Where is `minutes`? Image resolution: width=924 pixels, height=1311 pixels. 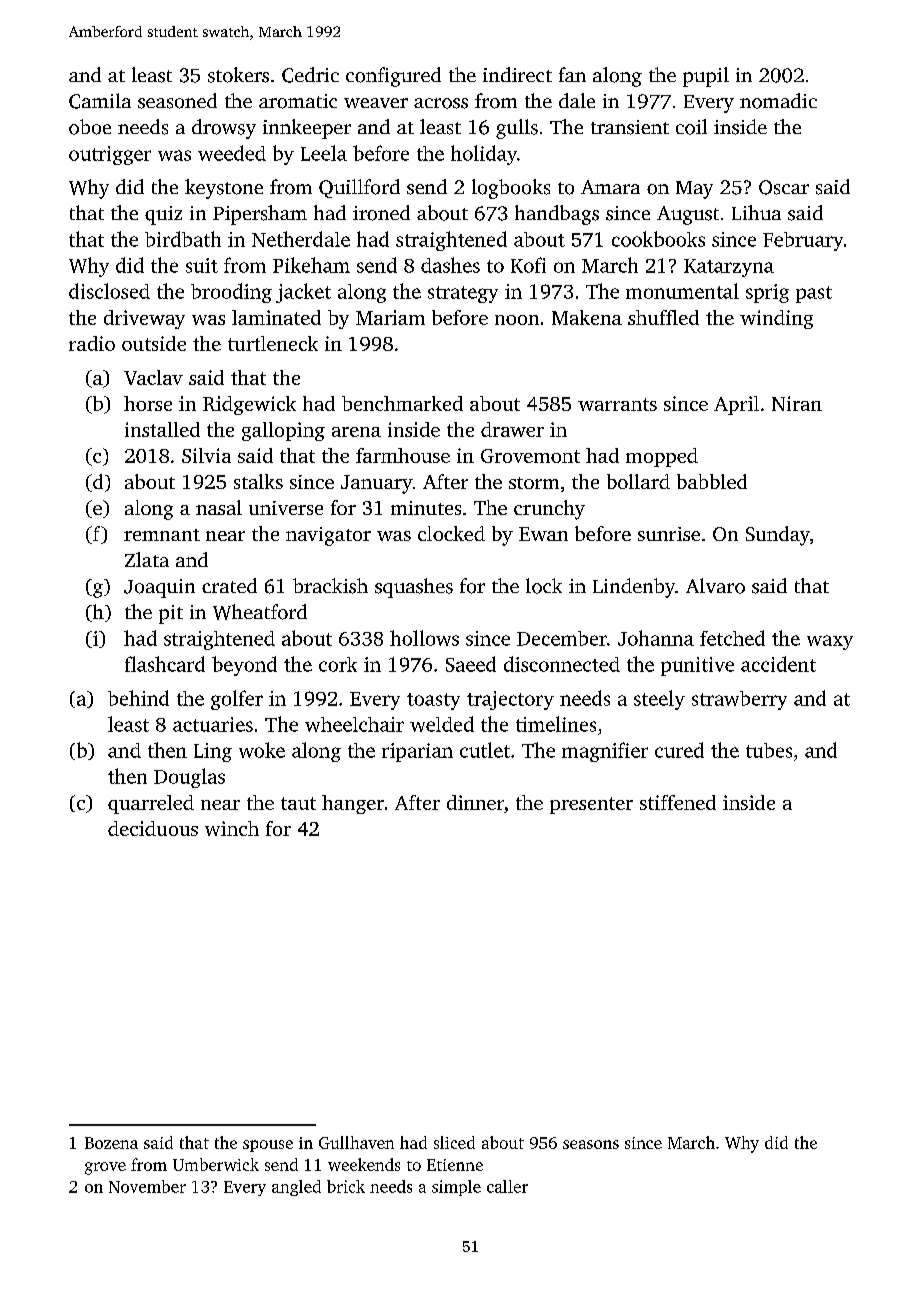
minutes is located at coordinates (426, 508).
